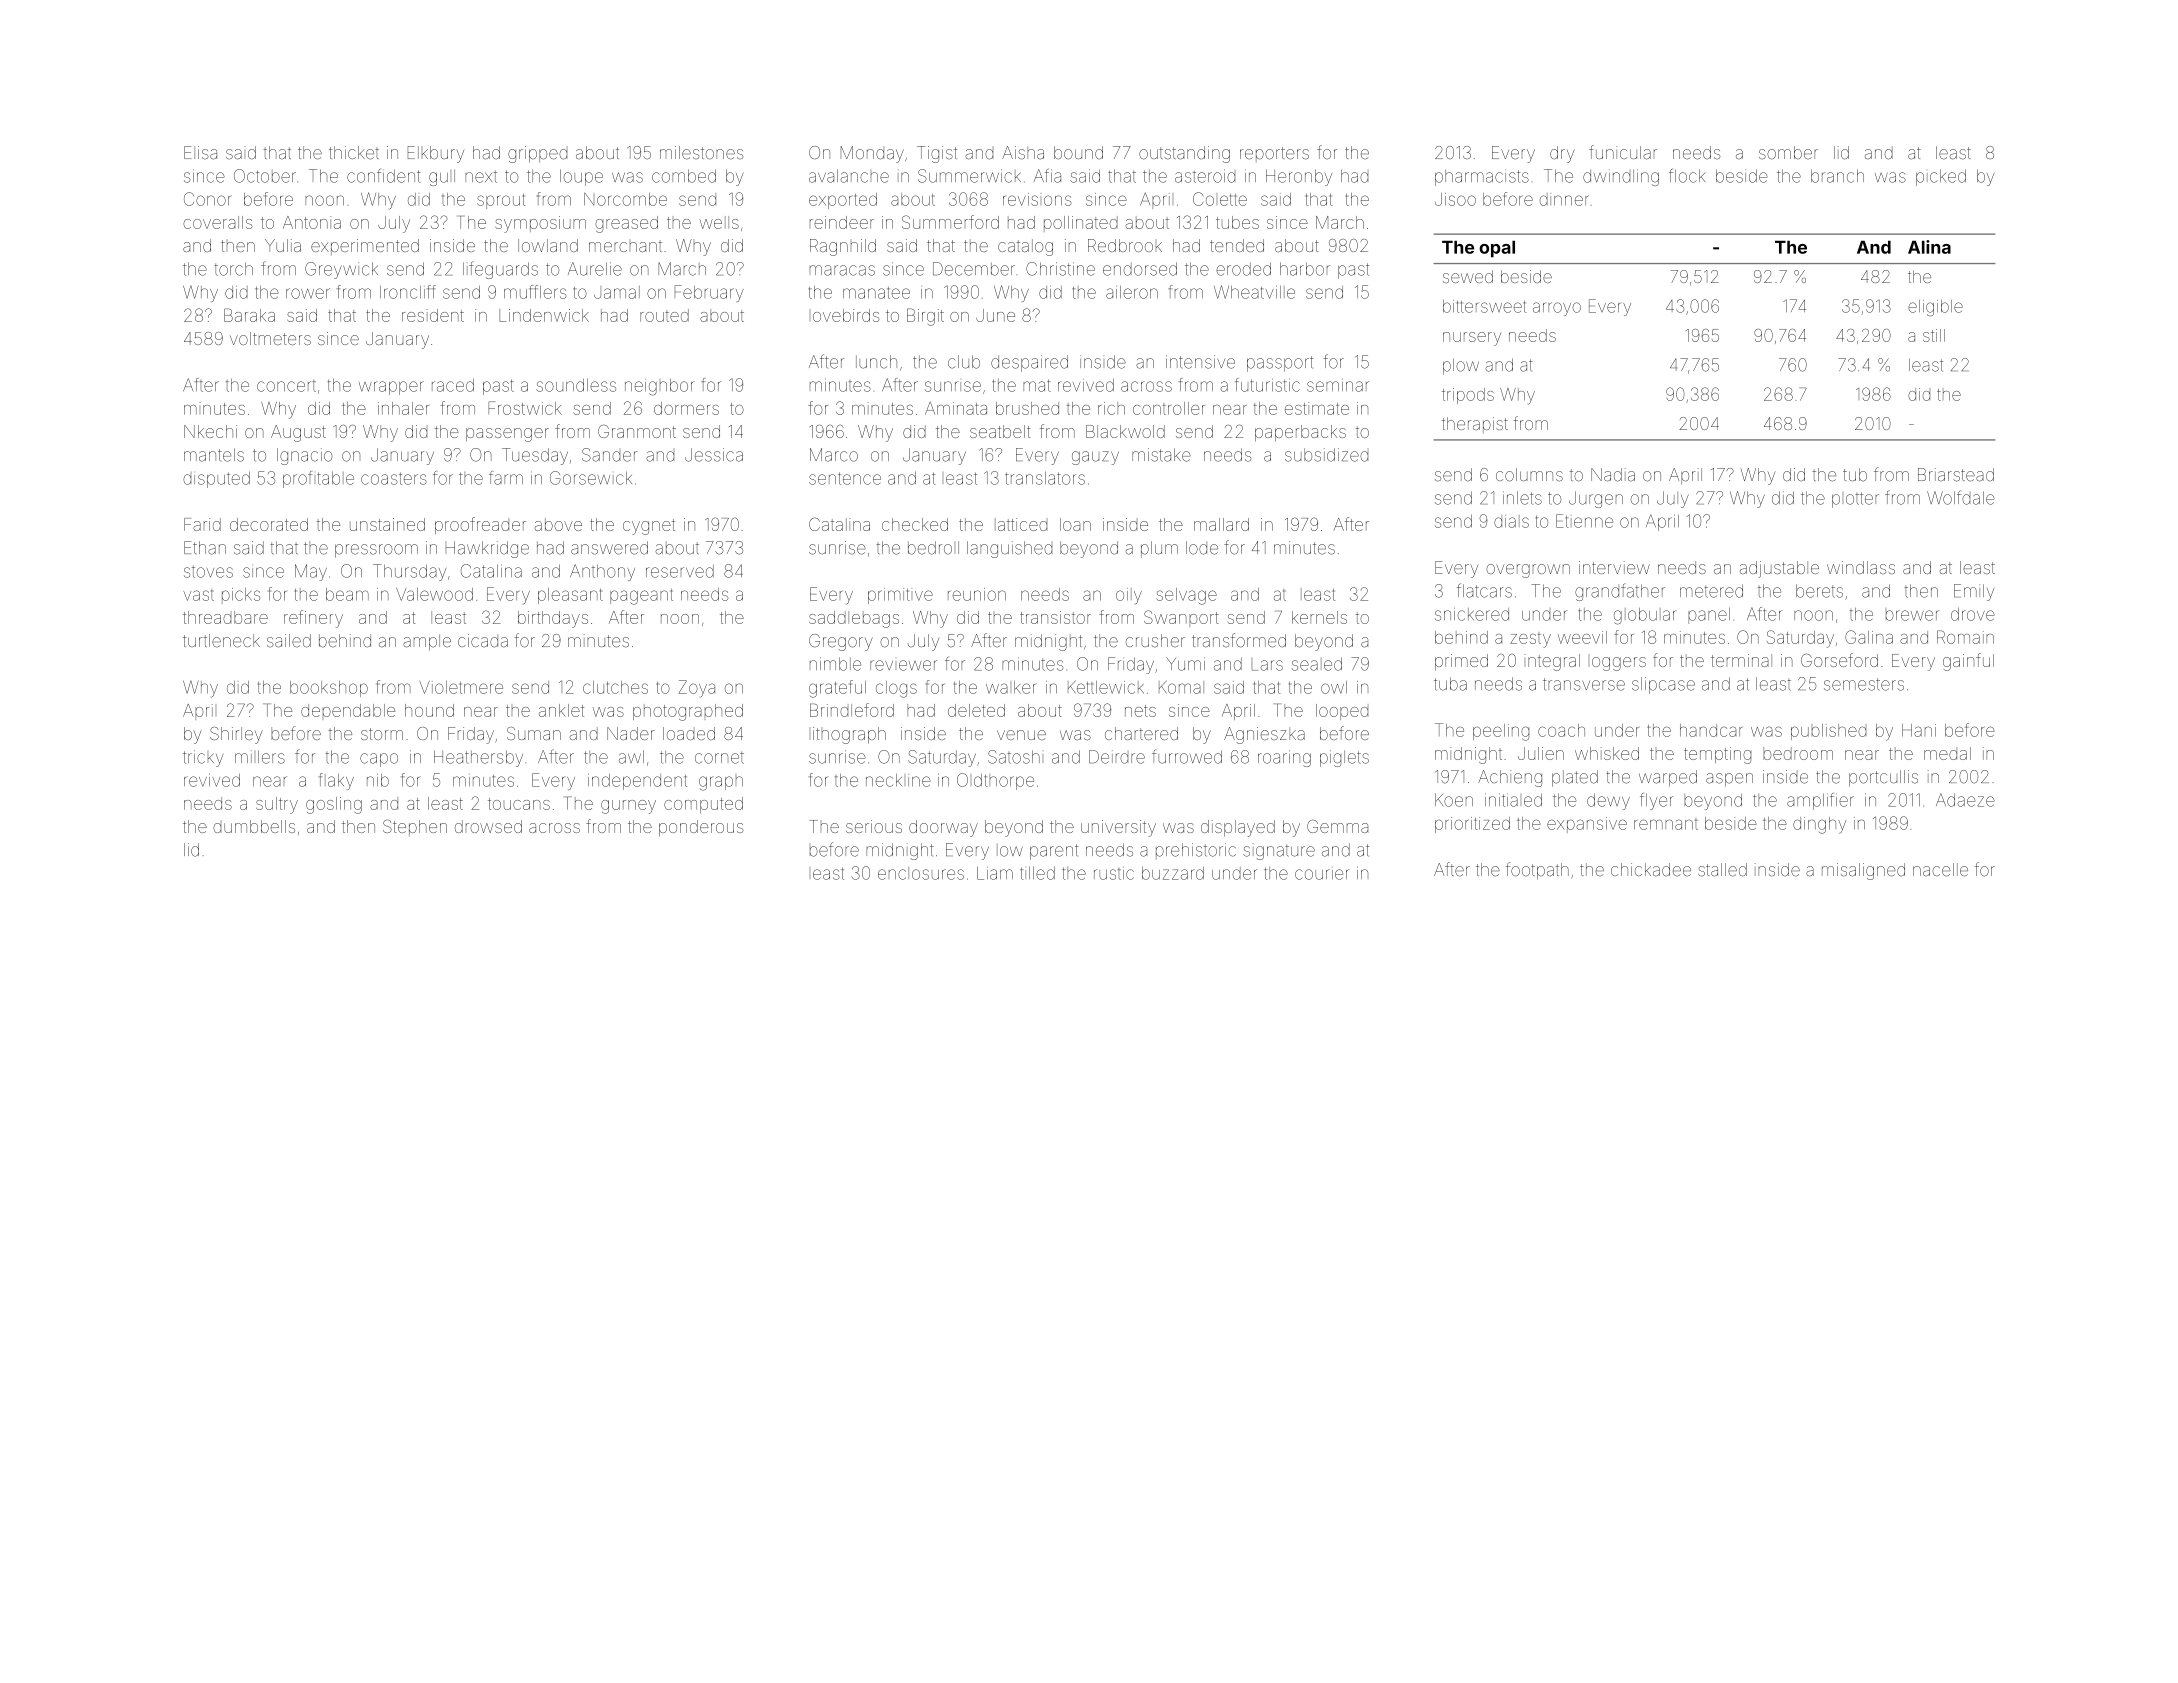 This image has height=1683, width=2178. I want to click on passport, so click(1280, 364).
